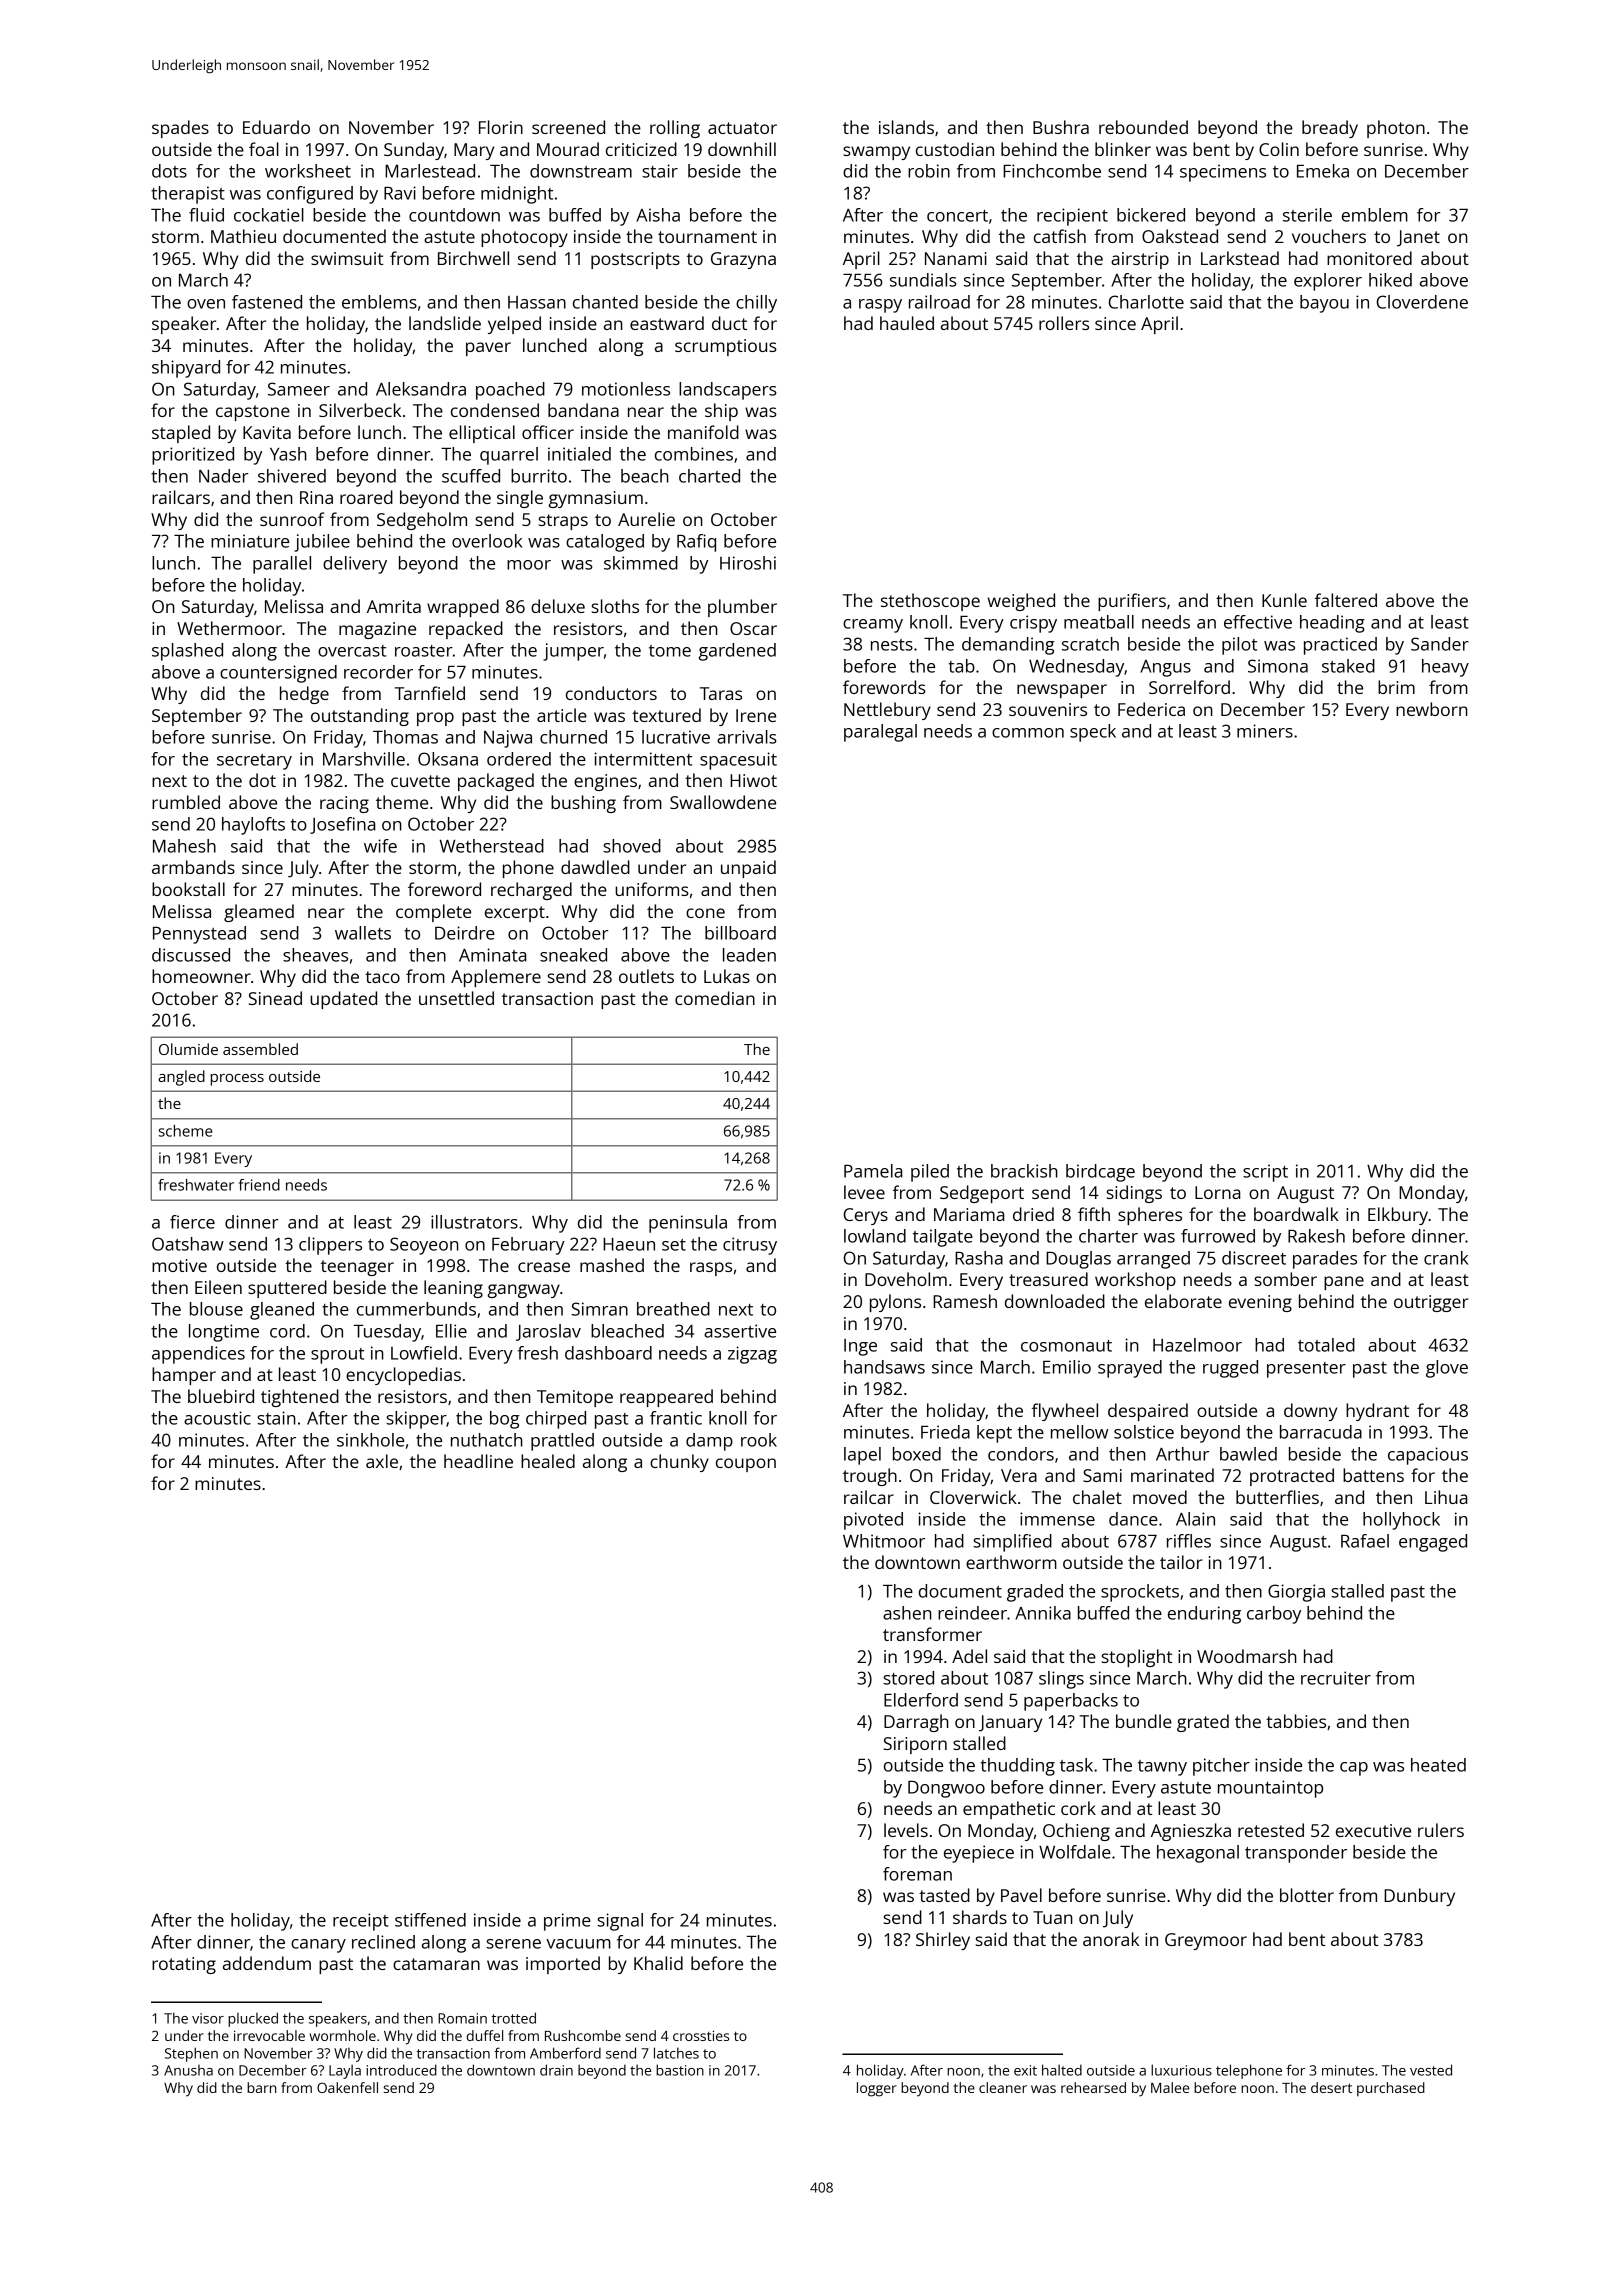 Image resolution: width=1620 pixels, height=2292 pixels. Describe the element at coordinates (1143, 127) in the screenshot. I see `rebounded` at that location.
